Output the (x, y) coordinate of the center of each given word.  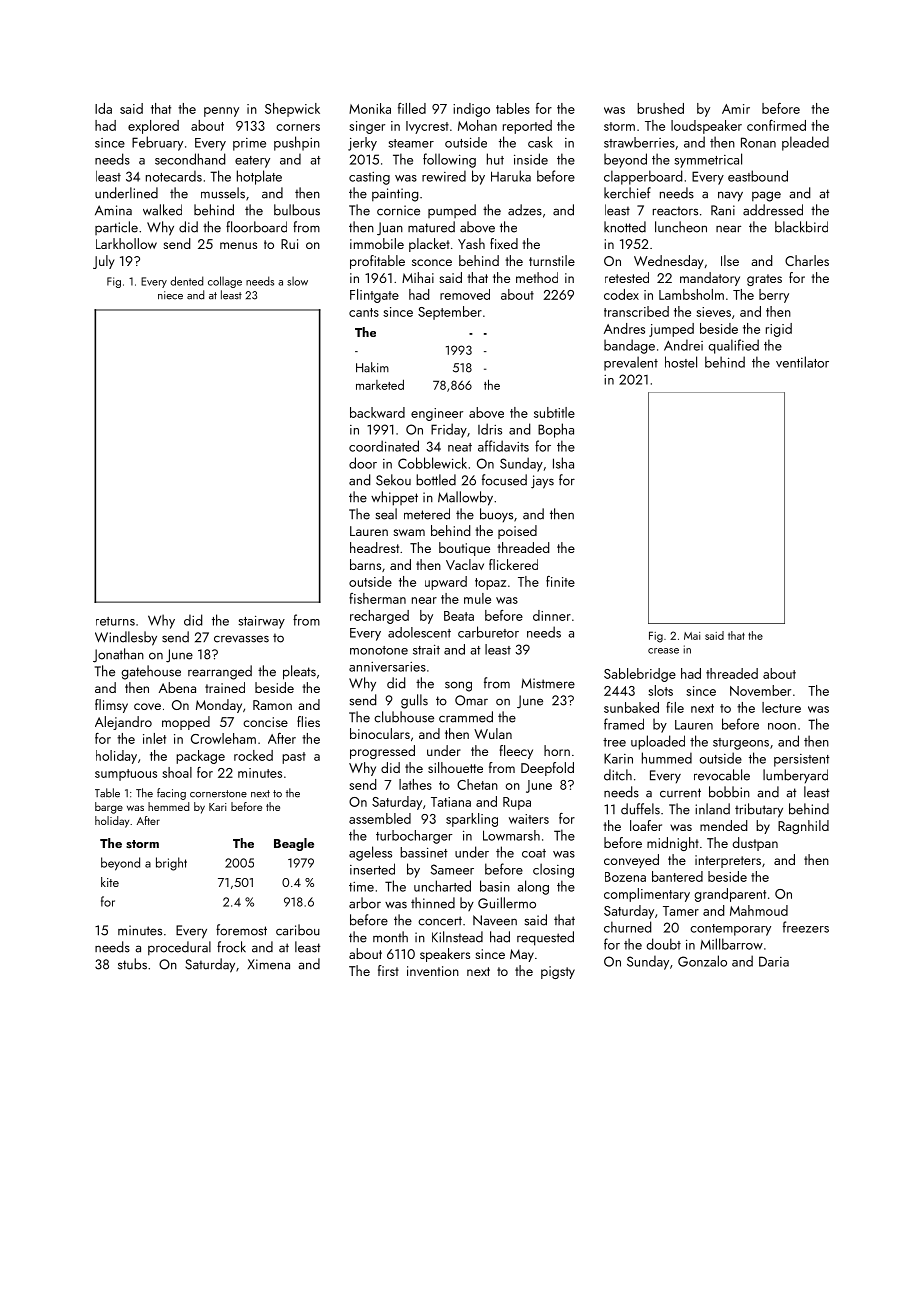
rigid (779, 330)
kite (110, 882)
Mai (692, 636)
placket (429, 245)
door (363, 463)
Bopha (556, 430)
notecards (174, 176)
